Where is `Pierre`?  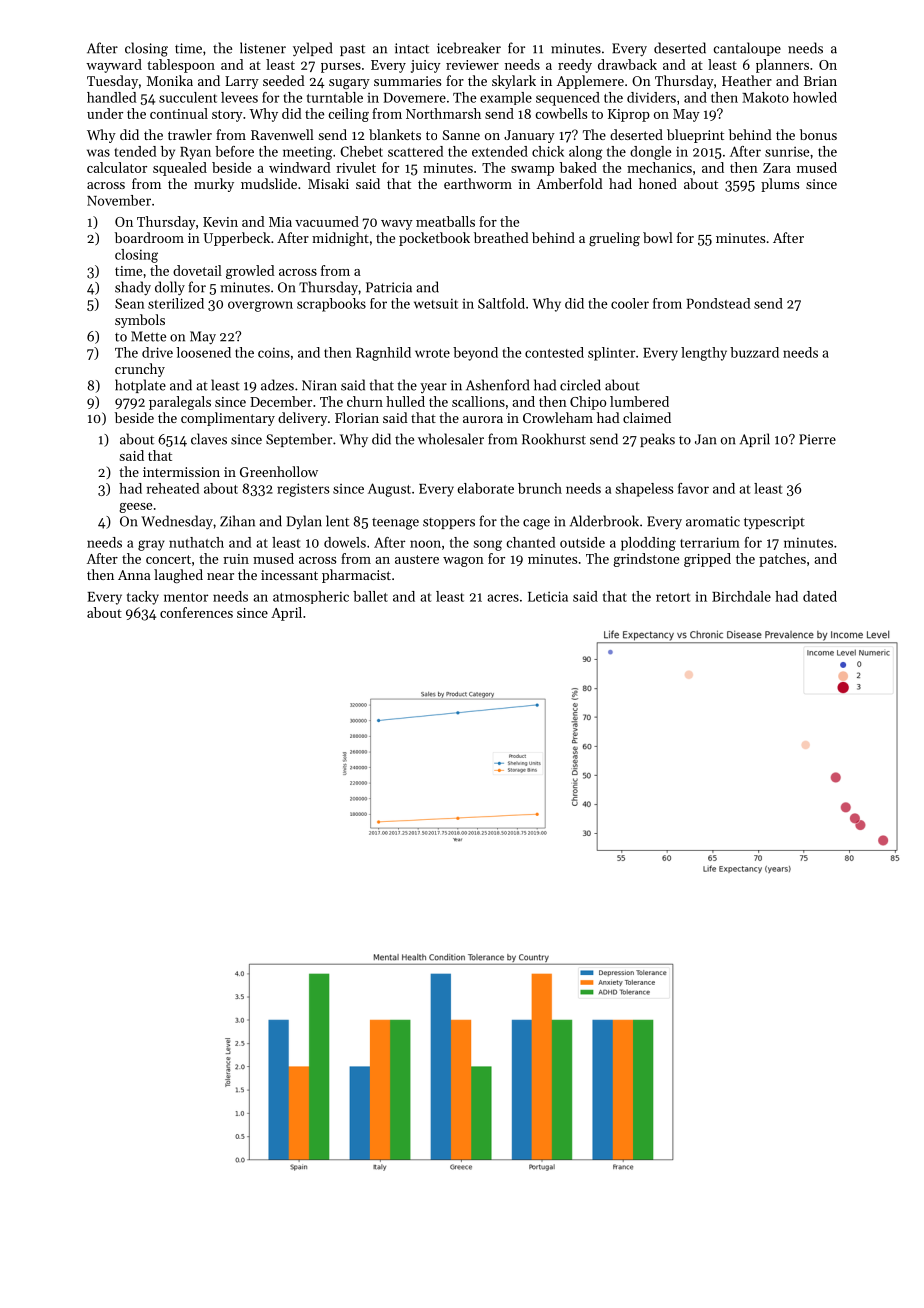 Pierre is located at coordinates (817, 439).
